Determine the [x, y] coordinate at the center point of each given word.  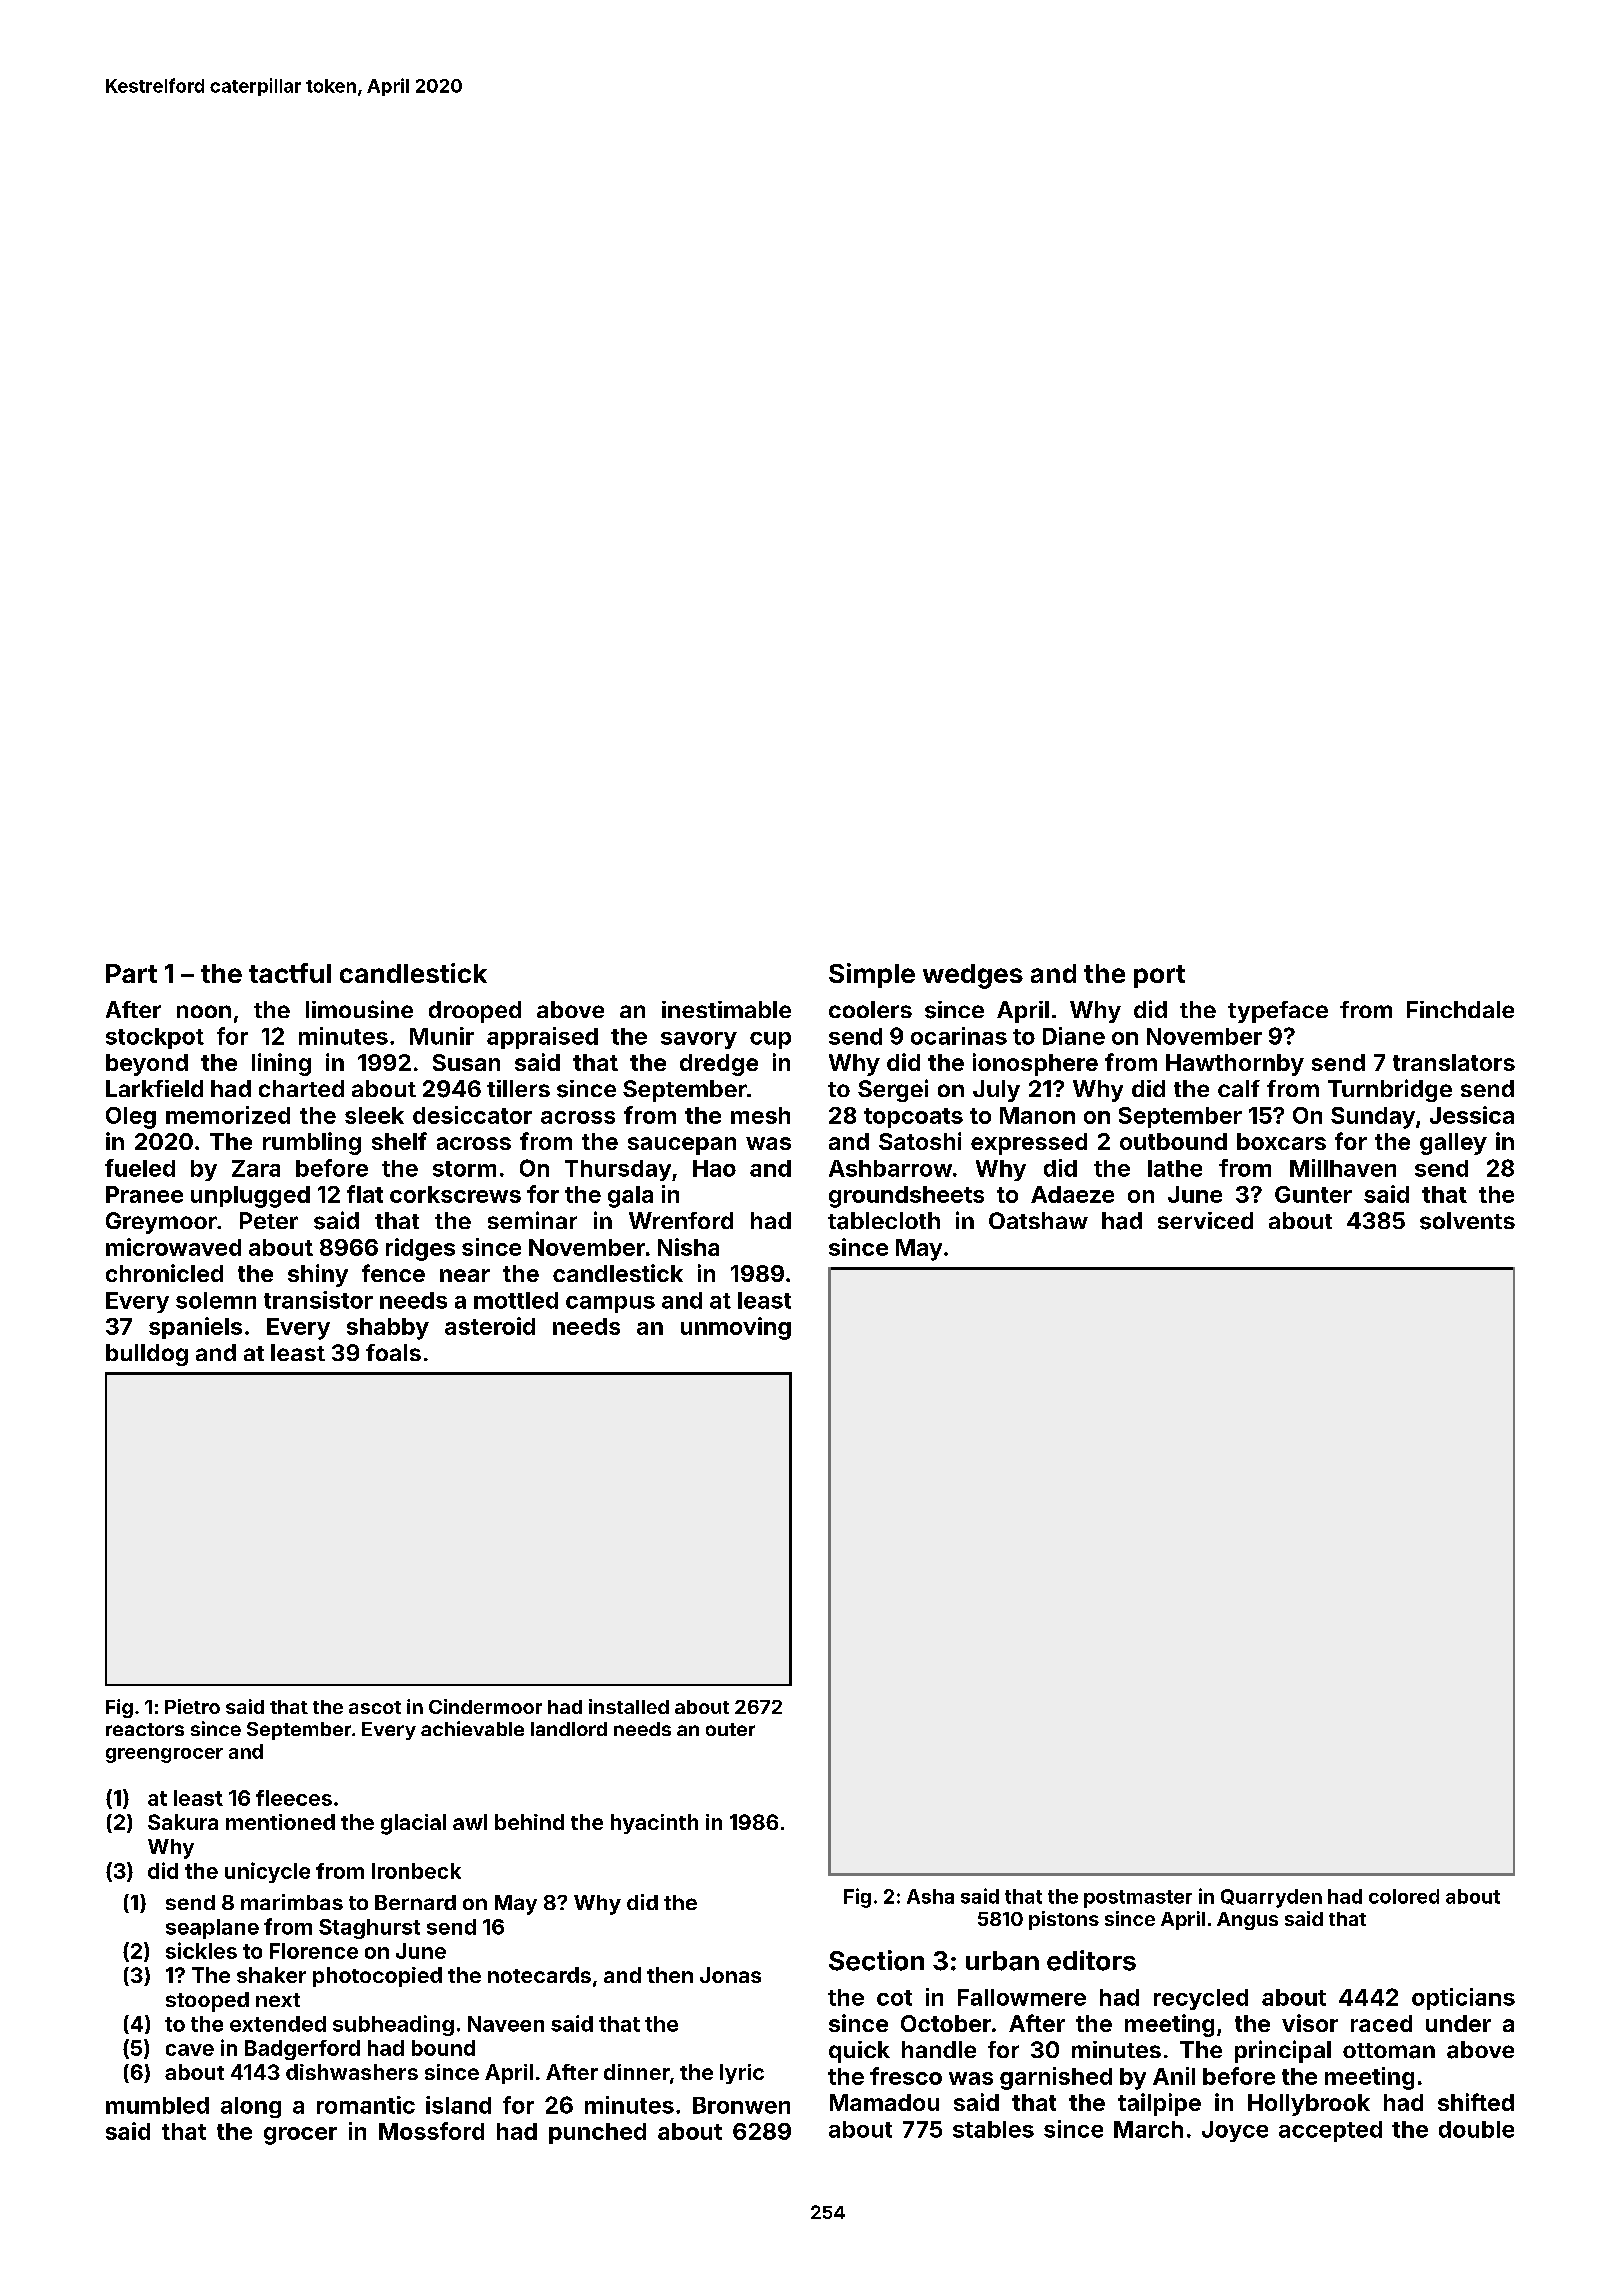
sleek [374, 1115]
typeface [1278, 1012]
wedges [973, 976]
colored [1404, 1896]
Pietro [192, 1706]
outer [730, 1729]
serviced [1205, 1220]
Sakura [183, 1822]
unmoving [736, 1328]
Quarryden [1271, 1898]
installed [629, 1706]
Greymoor [161, 1223]
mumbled [157, 2105]
